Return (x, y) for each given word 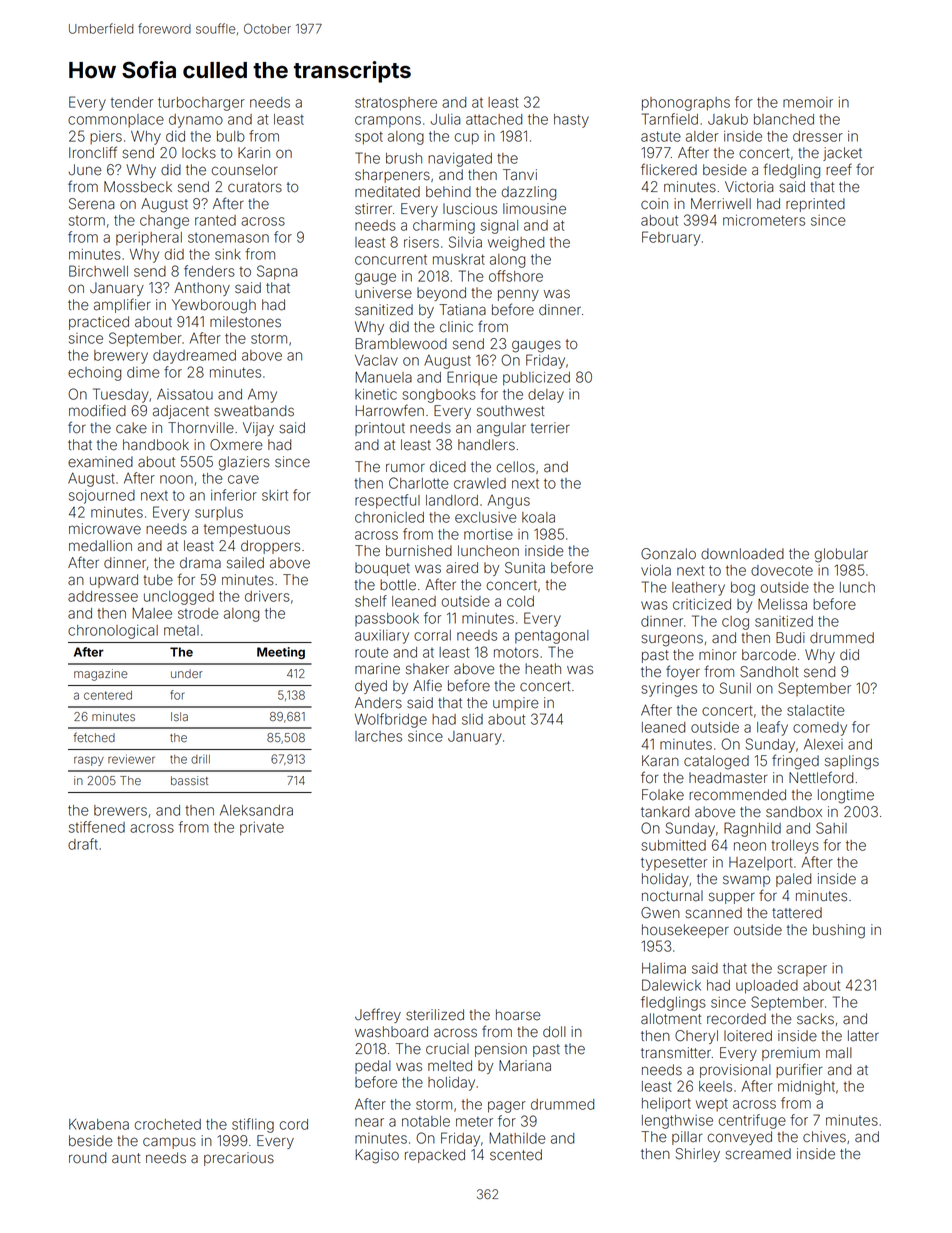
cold (520, 601)
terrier (550, 428)
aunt (126, 1158)
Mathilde (517, 1138)
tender (132, 102)
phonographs (686, 104)
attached (494, 119)
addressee (103, 596)
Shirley (698, 1155)
